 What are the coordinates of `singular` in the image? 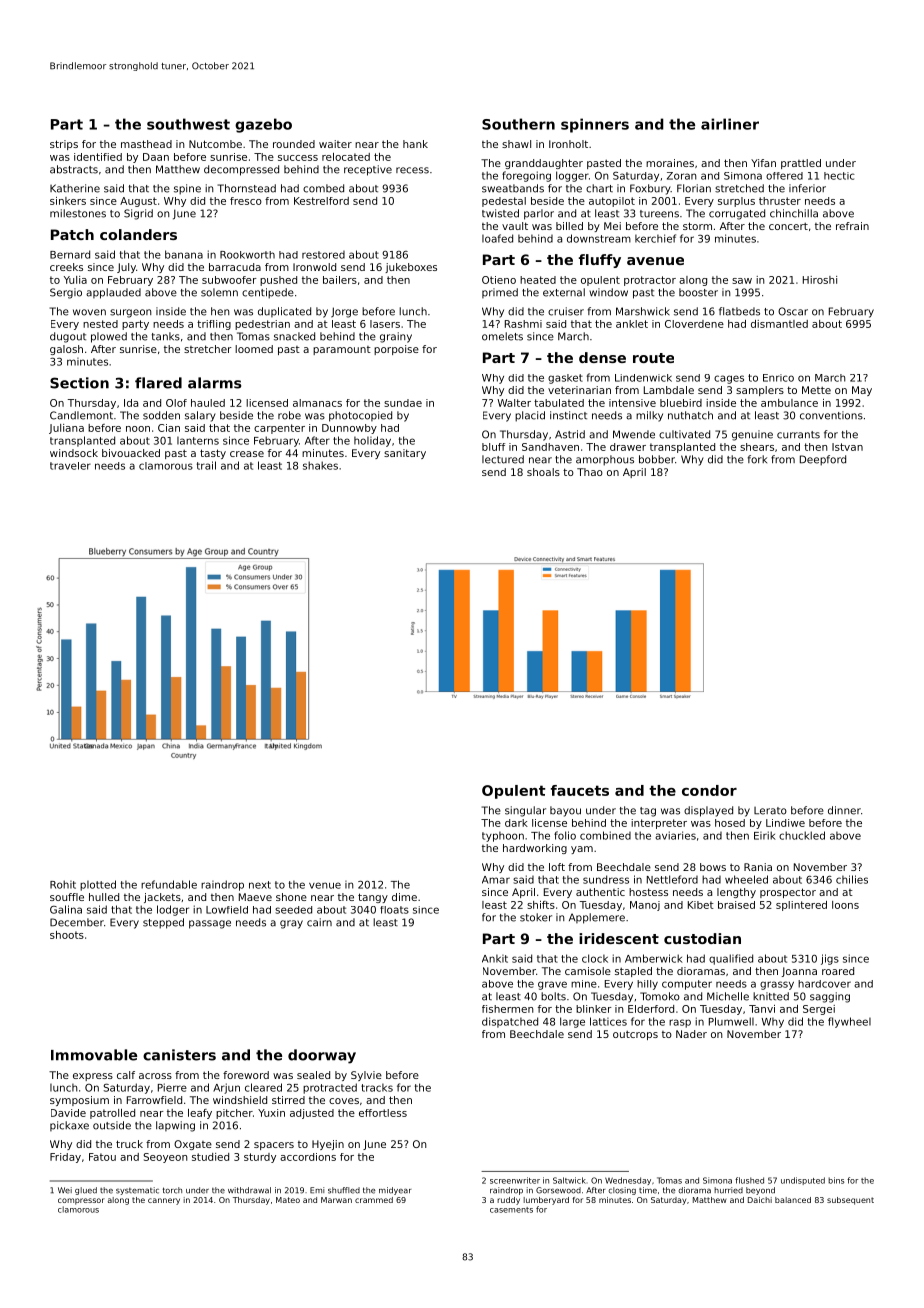 It's located at (525, 811).
